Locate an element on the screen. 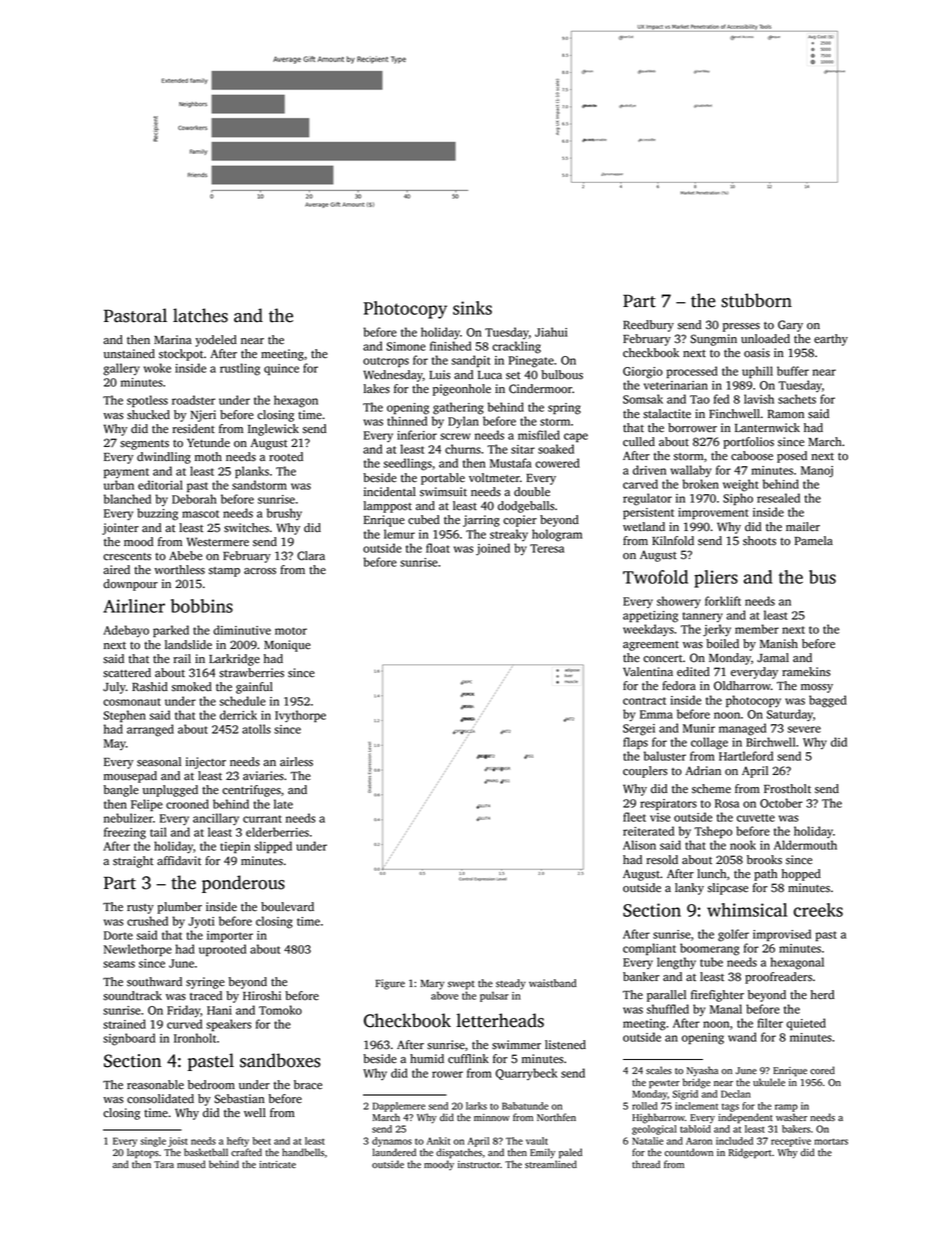  reiterated is located at coordinates (648, 831).
